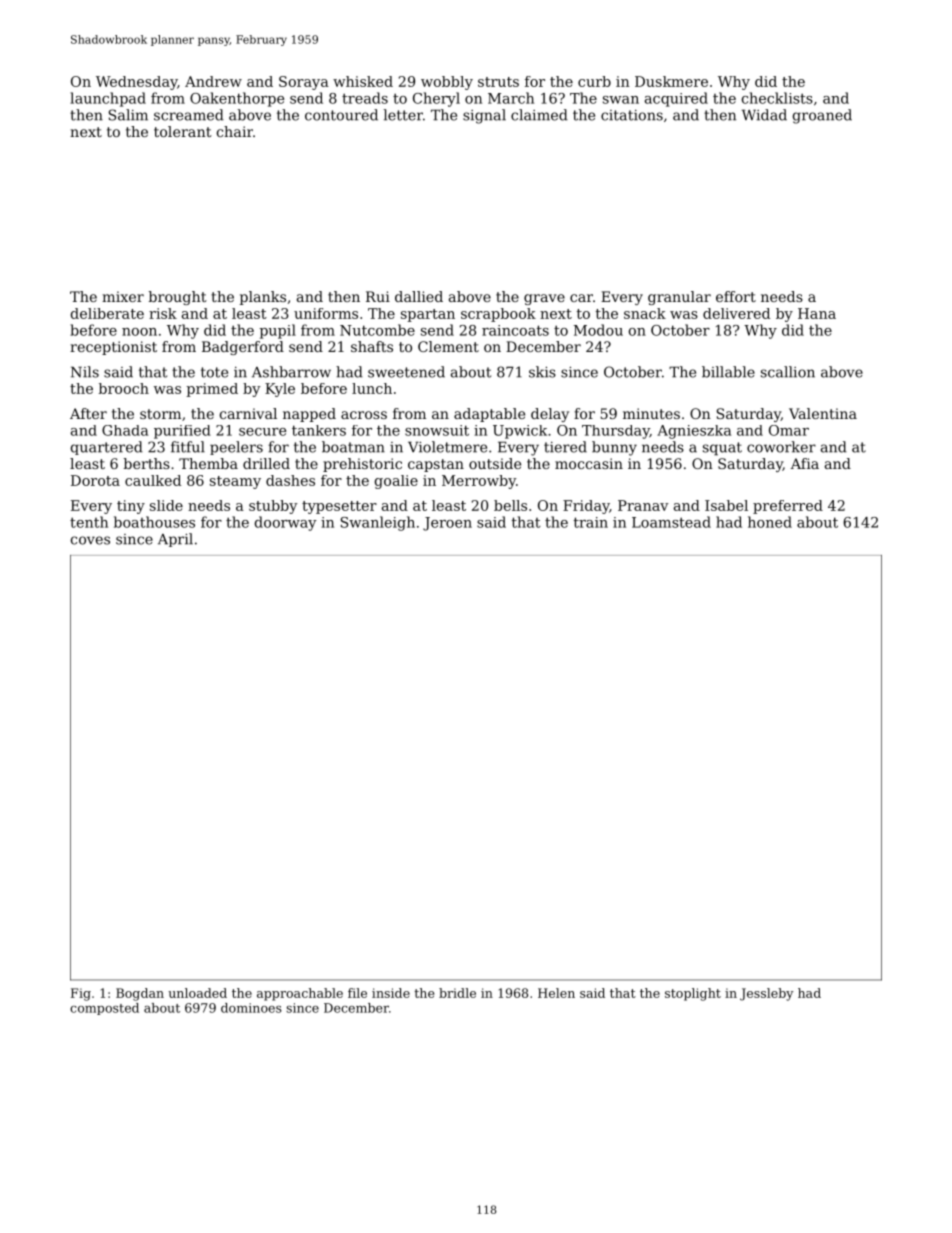 Image resolution: width=952 pixels, height=1233 pixels. Describe the element at coordinates (457, 993) in the image. I see `bridle` at that location.
